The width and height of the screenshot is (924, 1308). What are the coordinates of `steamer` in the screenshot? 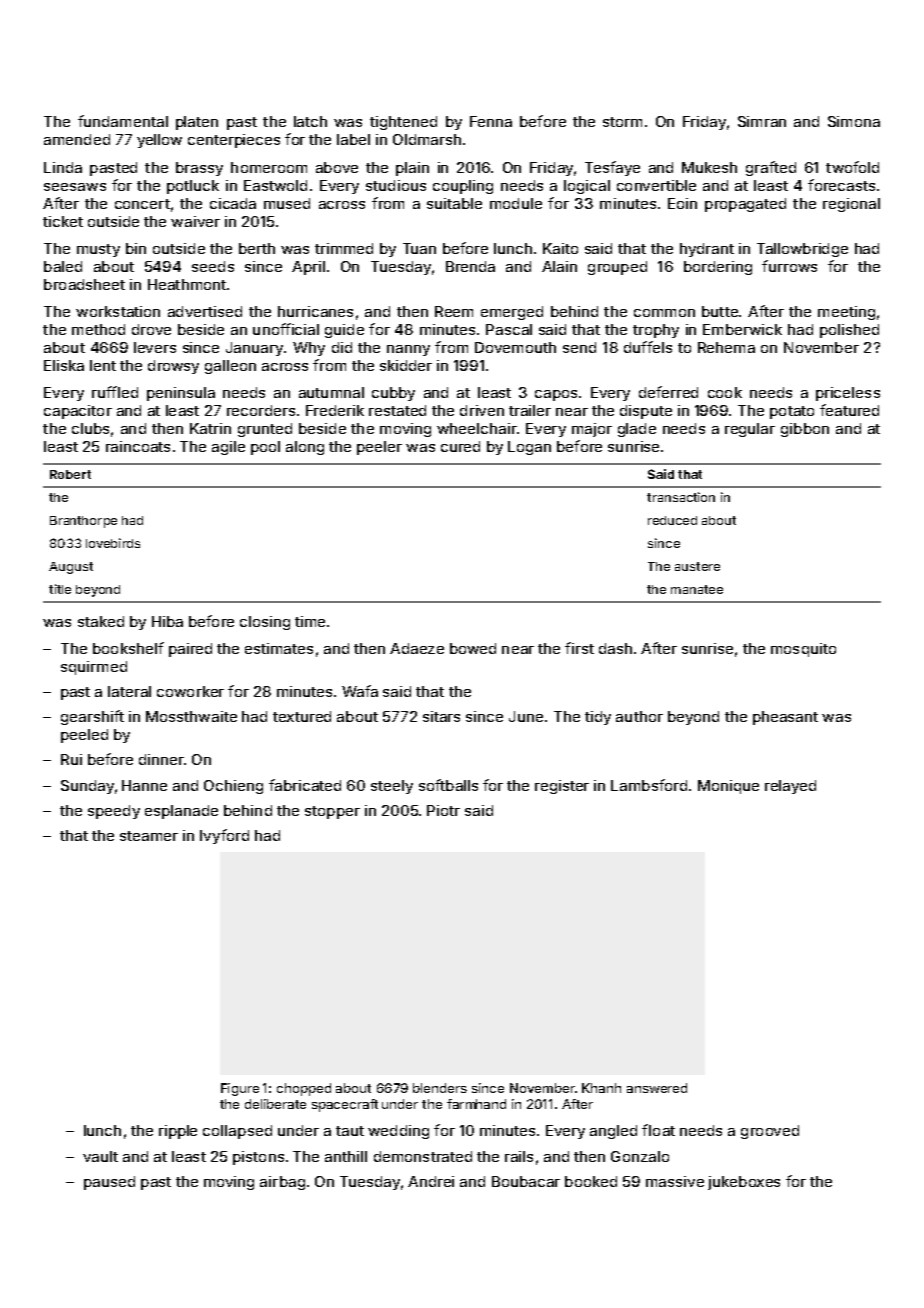 It's located at (149, 836).
